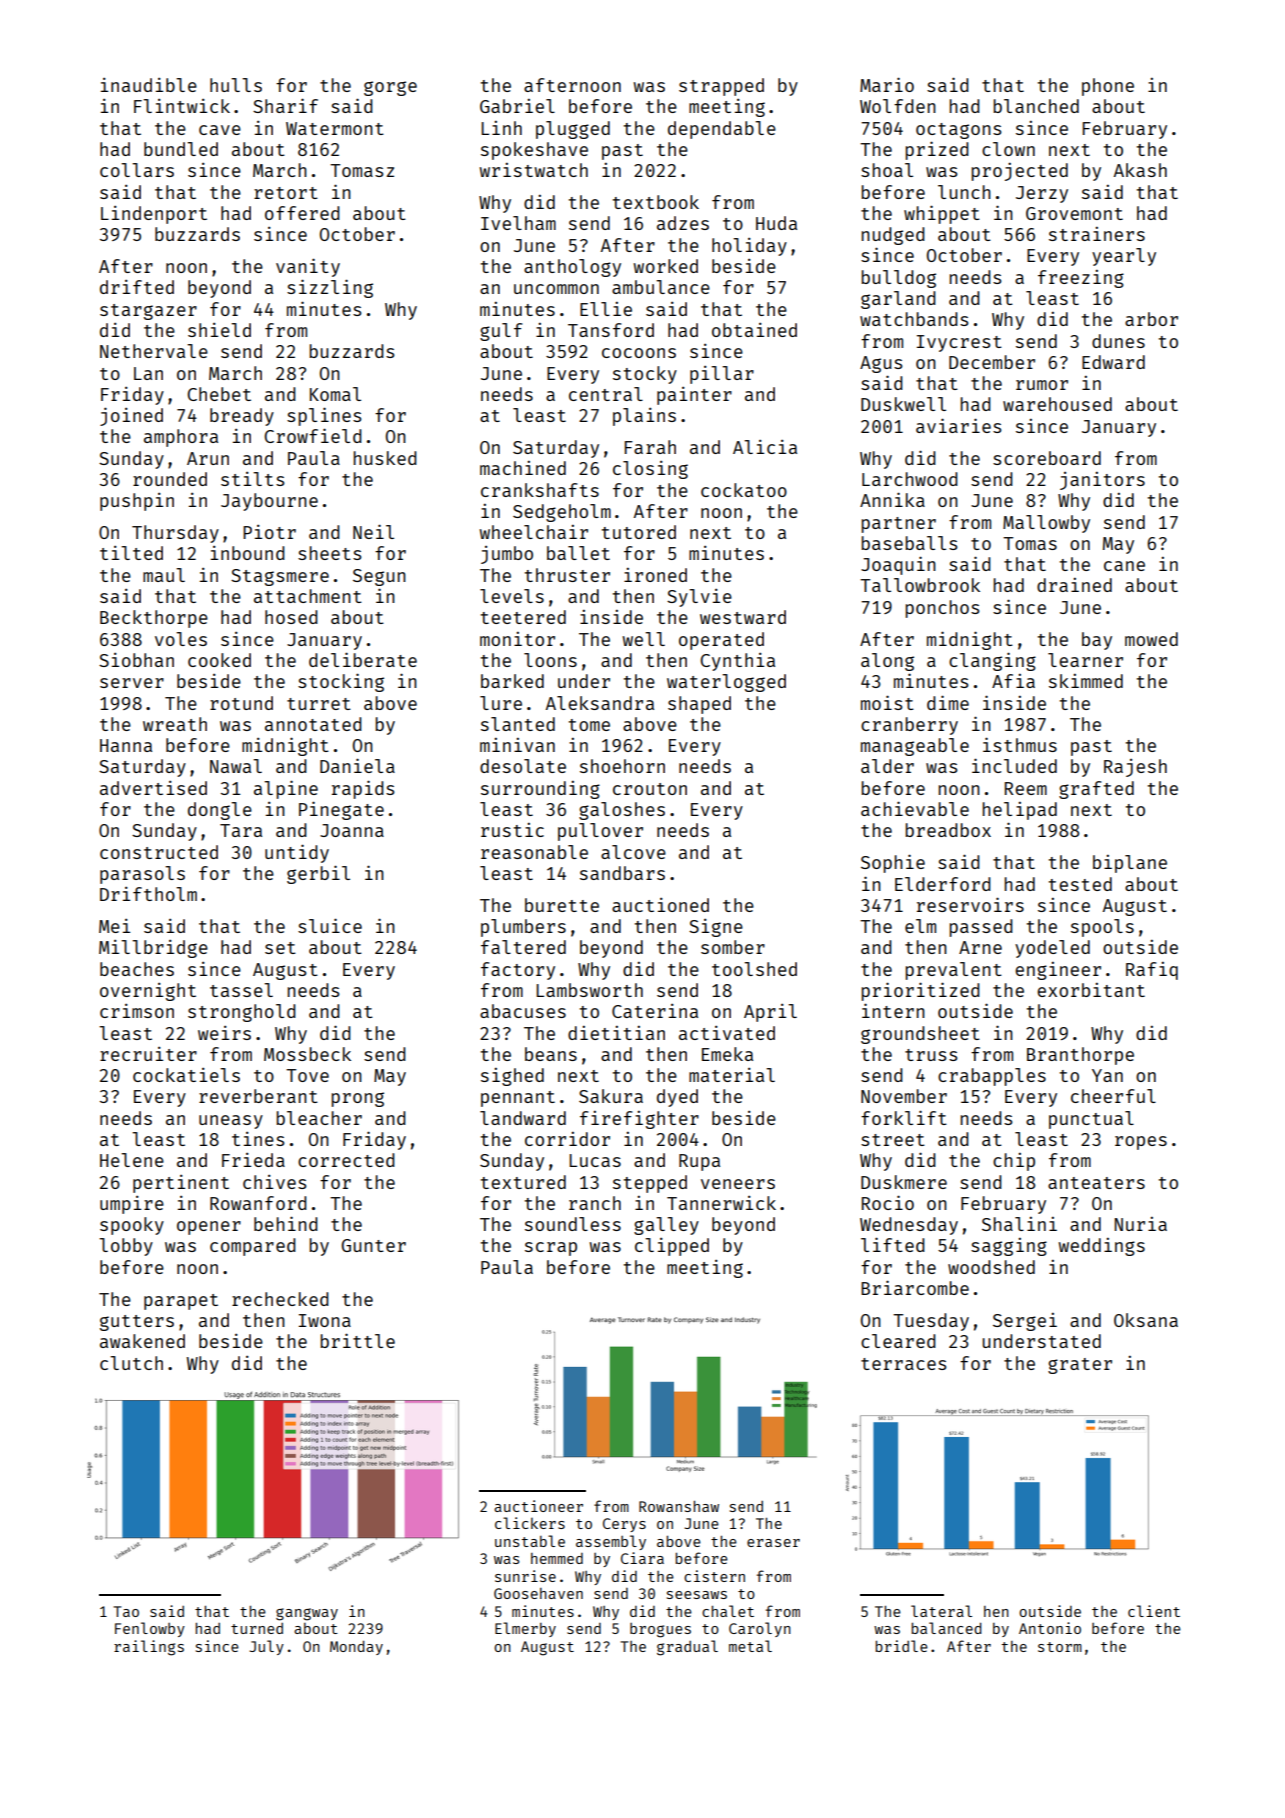 This page has height=1818, width=1285. I want to click on cane, so click(1124, 566).
